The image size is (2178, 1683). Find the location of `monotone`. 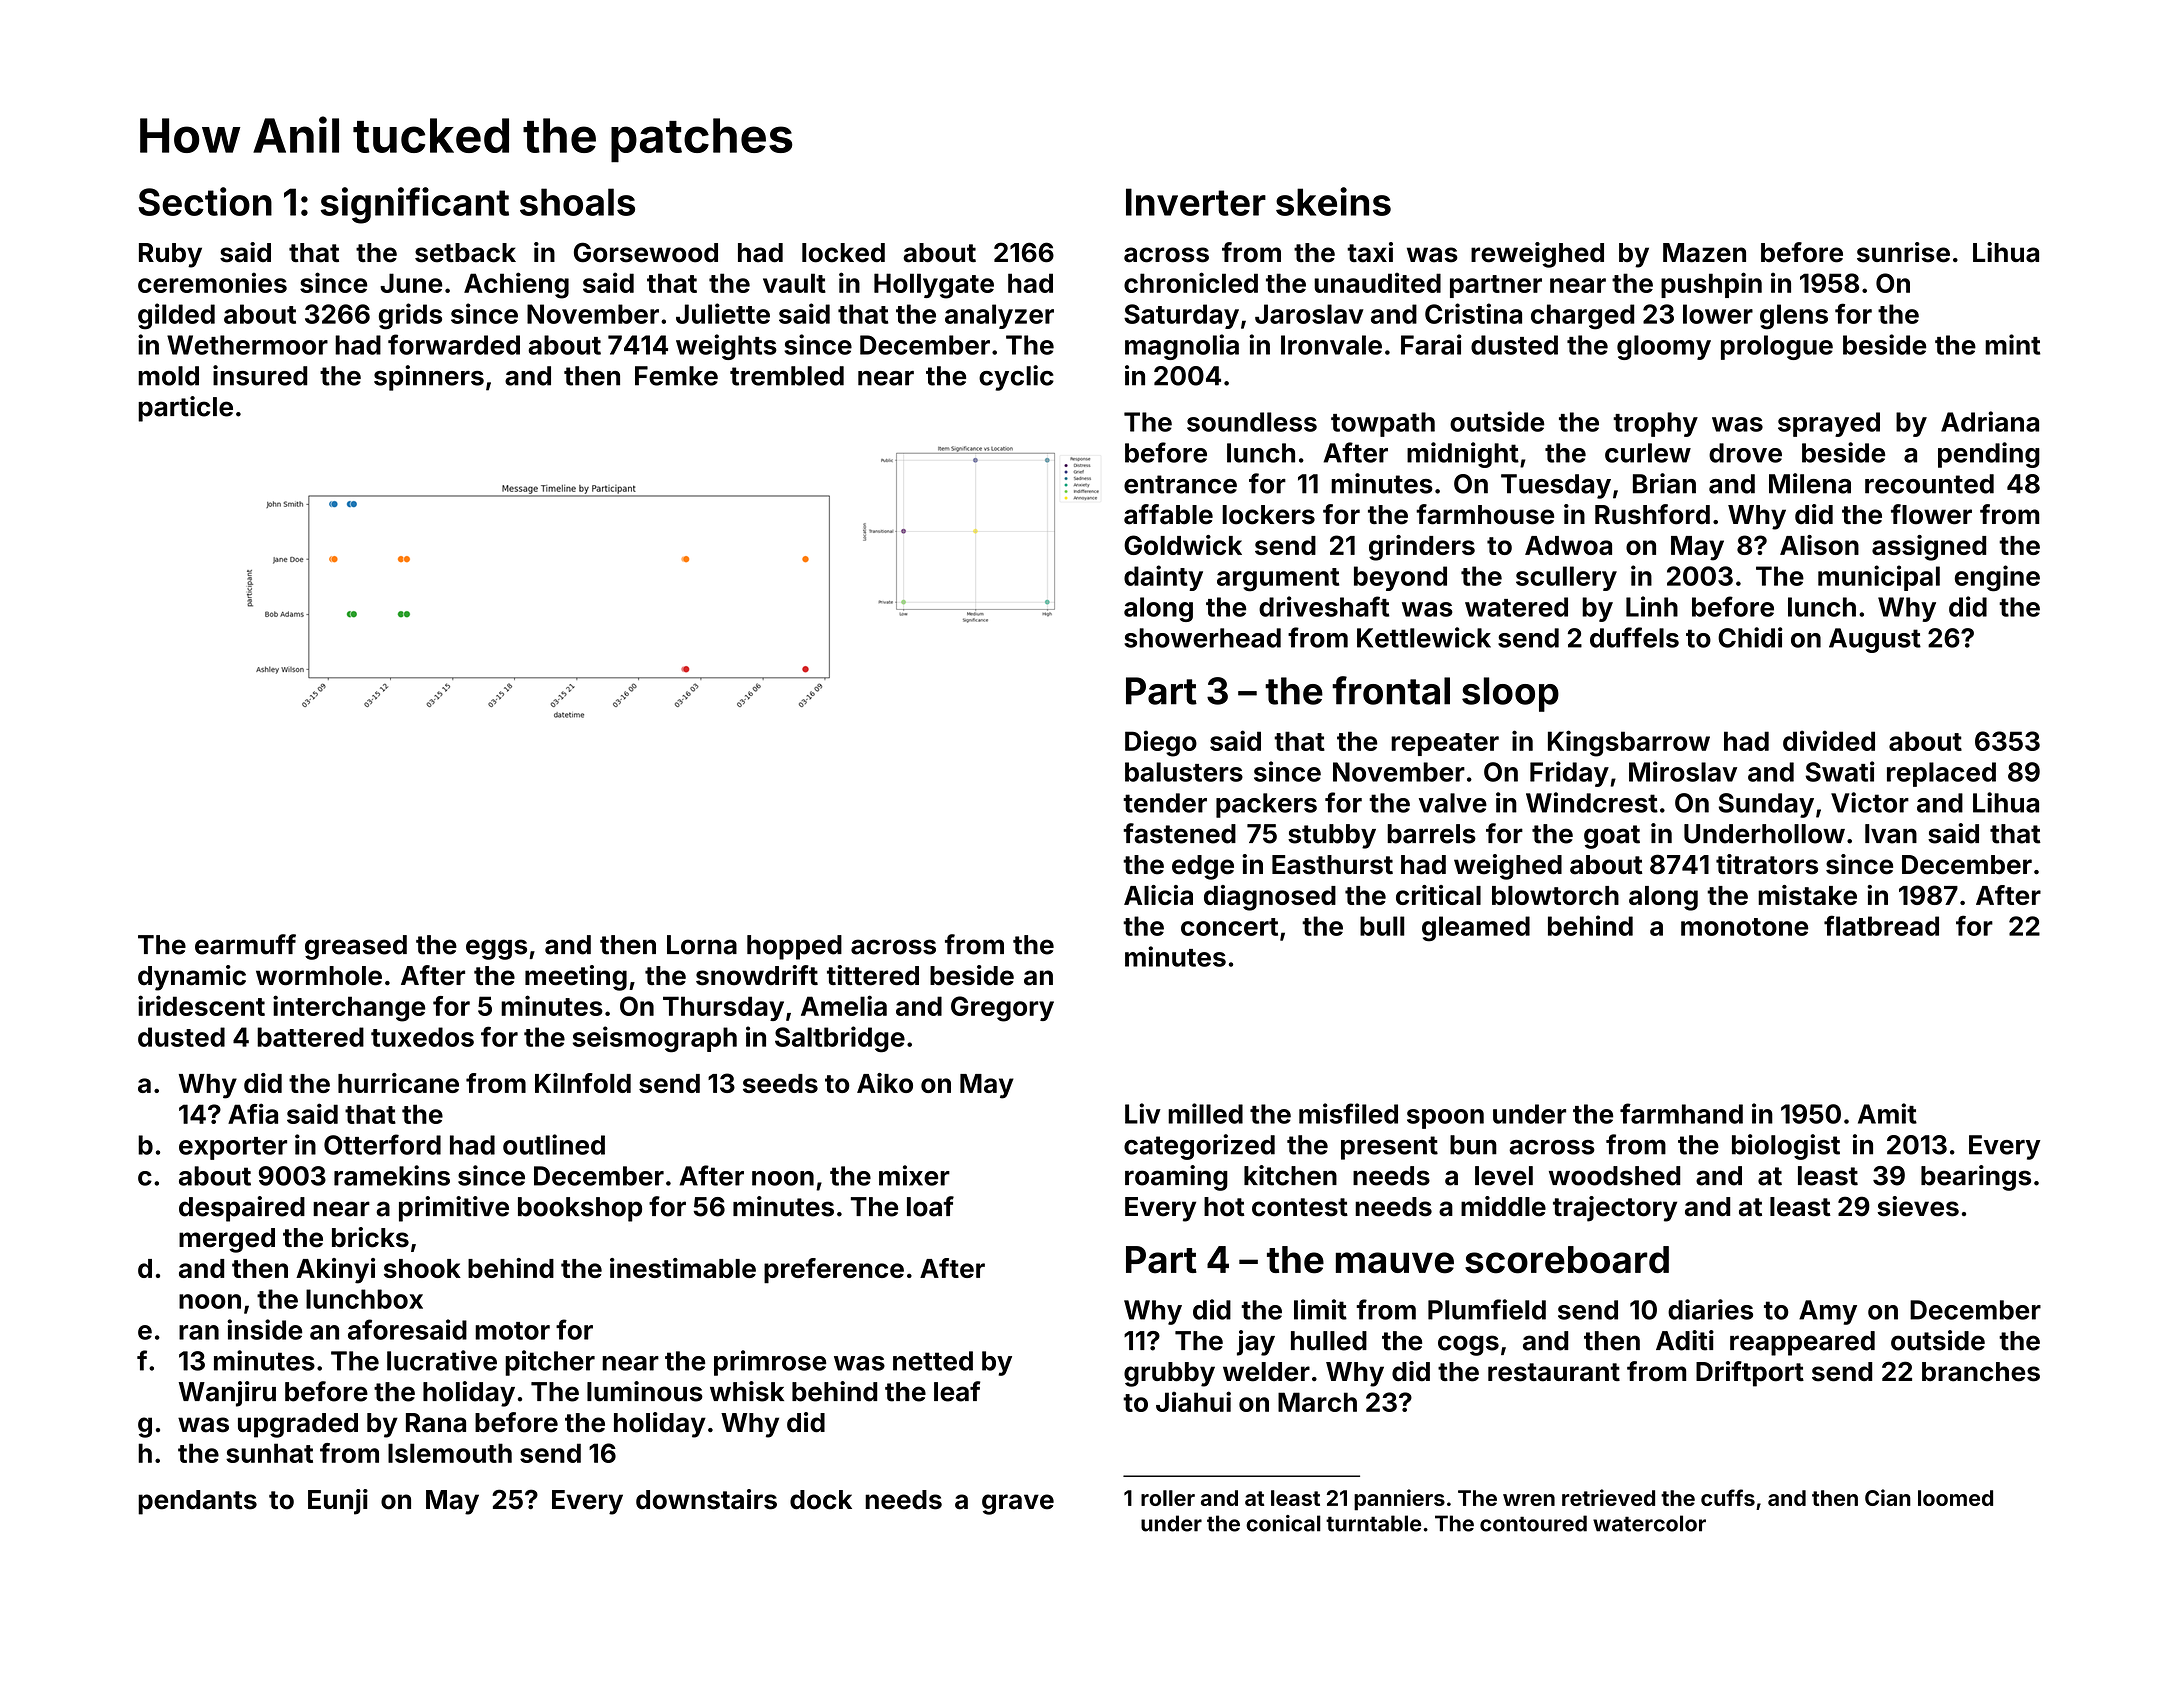

monotone is located at coordinates (1745, 927).
